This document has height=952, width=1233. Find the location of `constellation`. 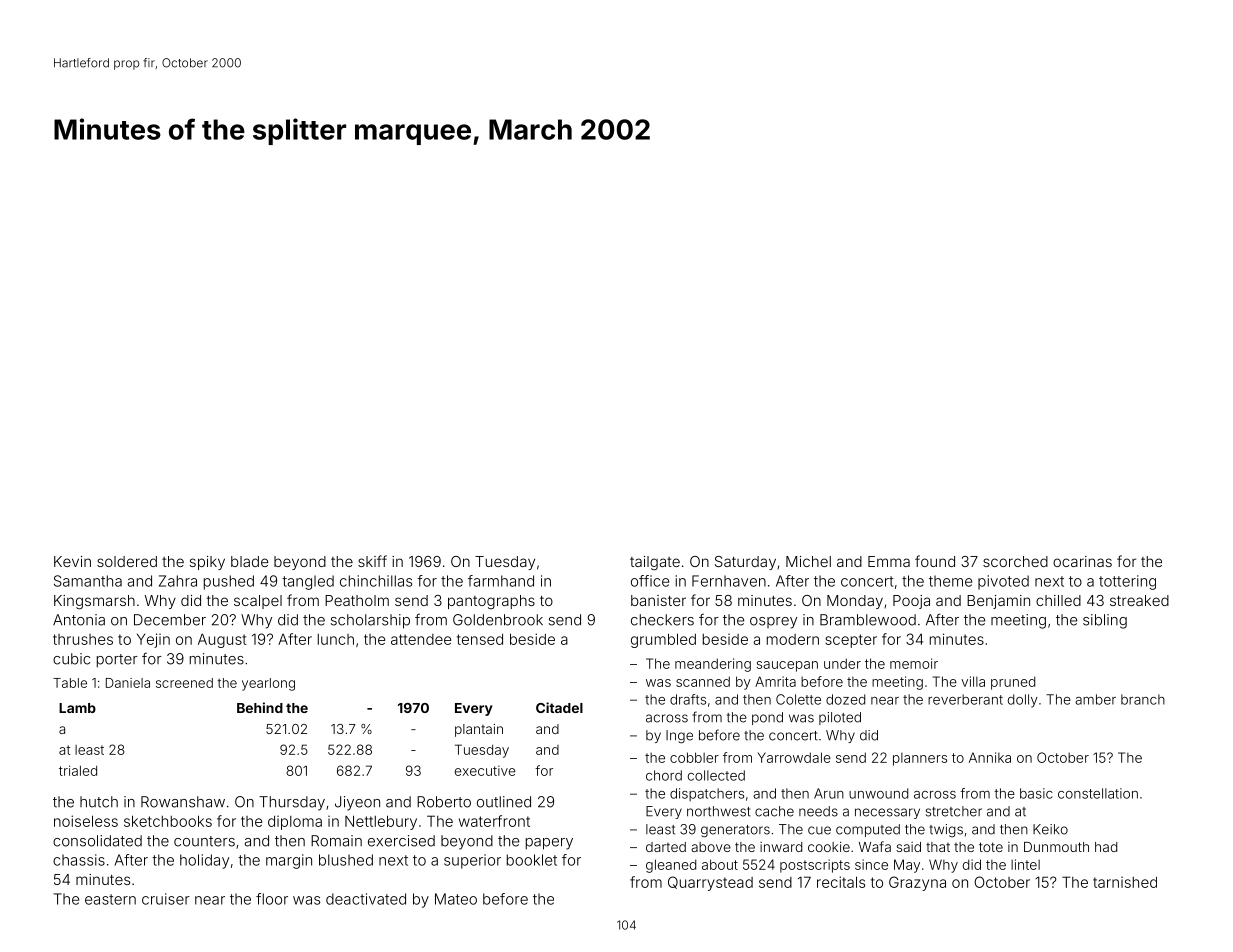

constellation is located at coordinates (1098, 793).
